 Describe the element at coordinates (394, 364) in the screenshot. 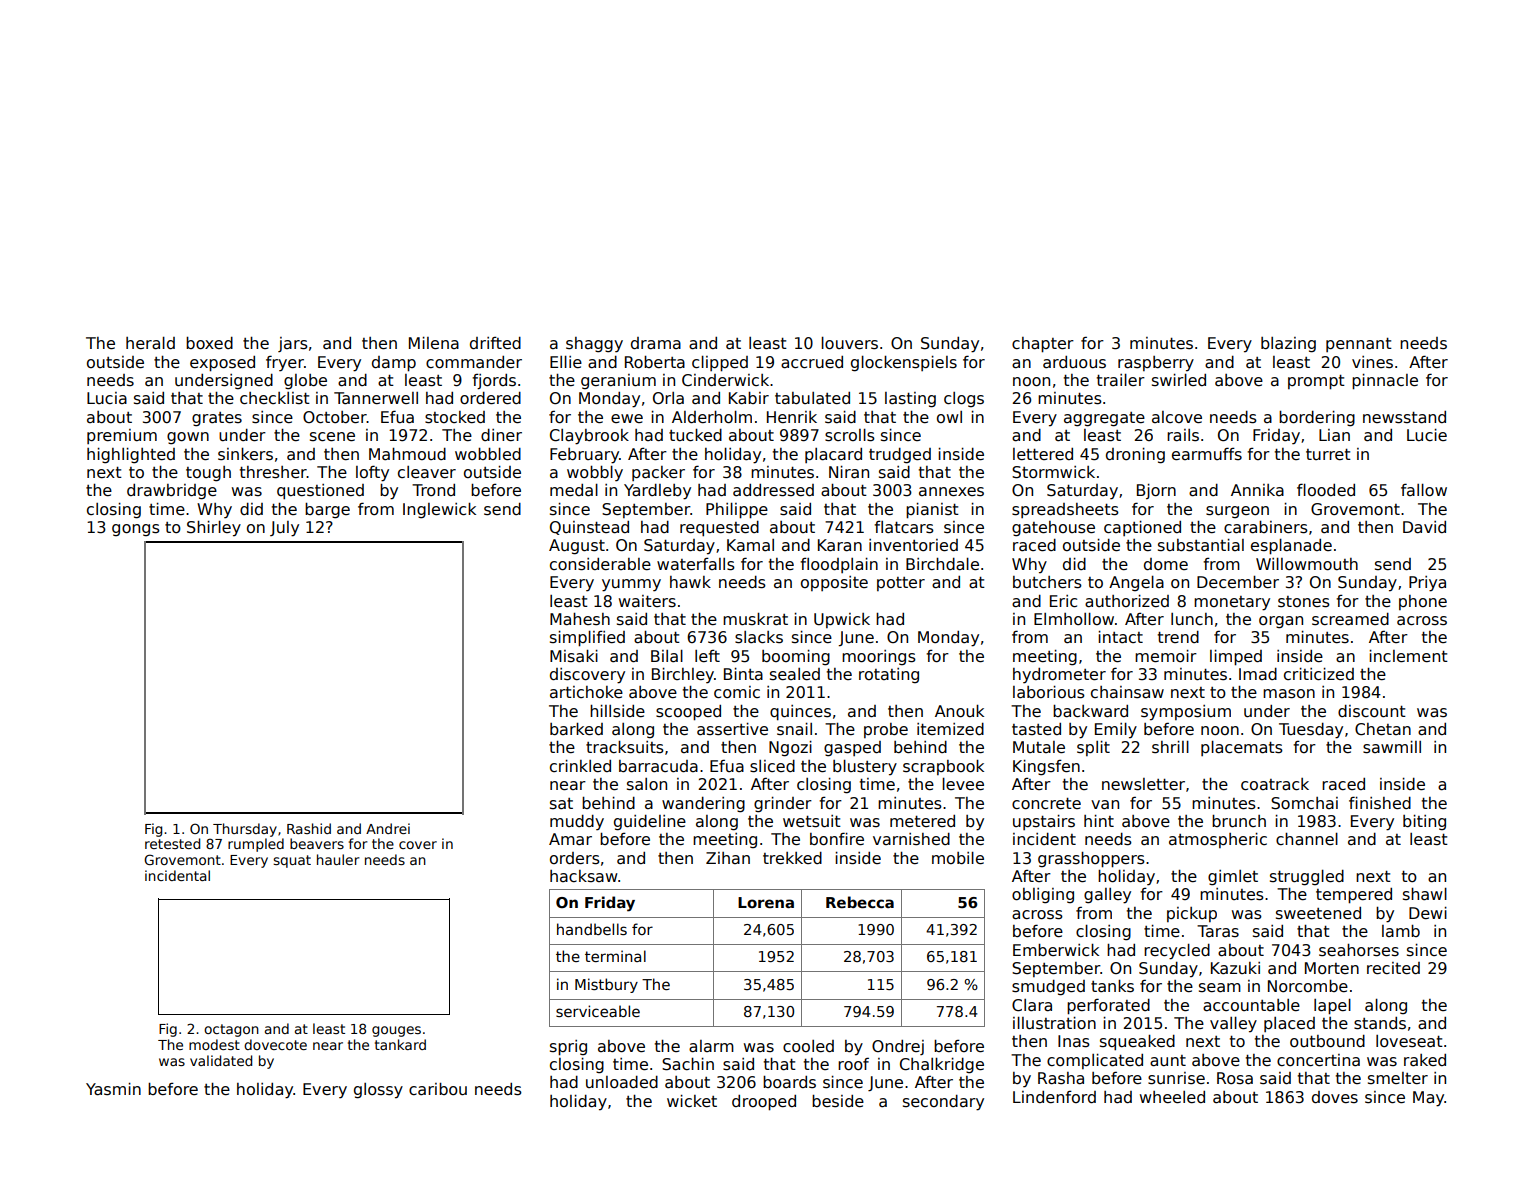

I see `damp` at that location.
